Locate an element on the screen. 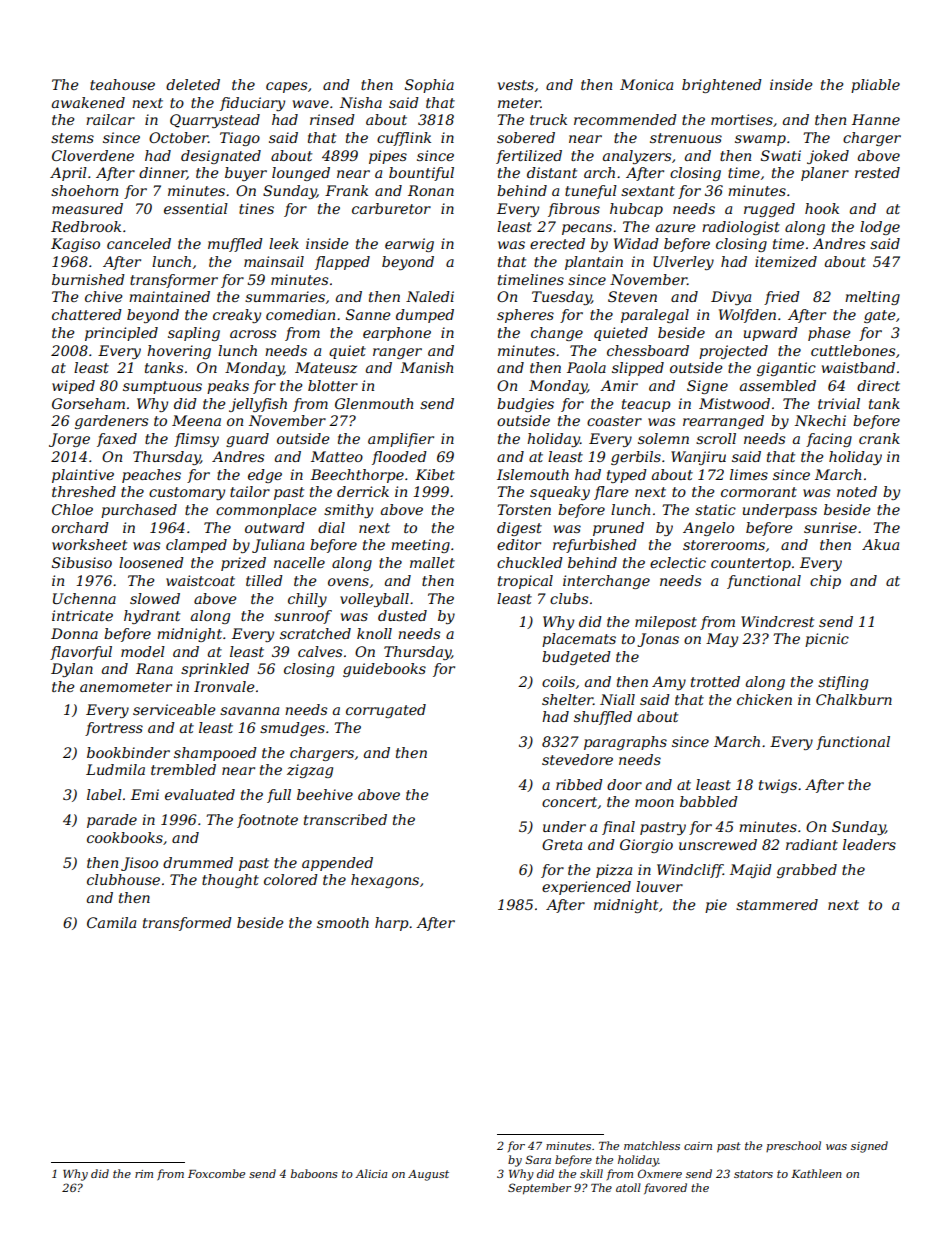 Image resolution: width=952 pixels, height=1233 pixels. strenuous is located at coordinates (686, 138).
